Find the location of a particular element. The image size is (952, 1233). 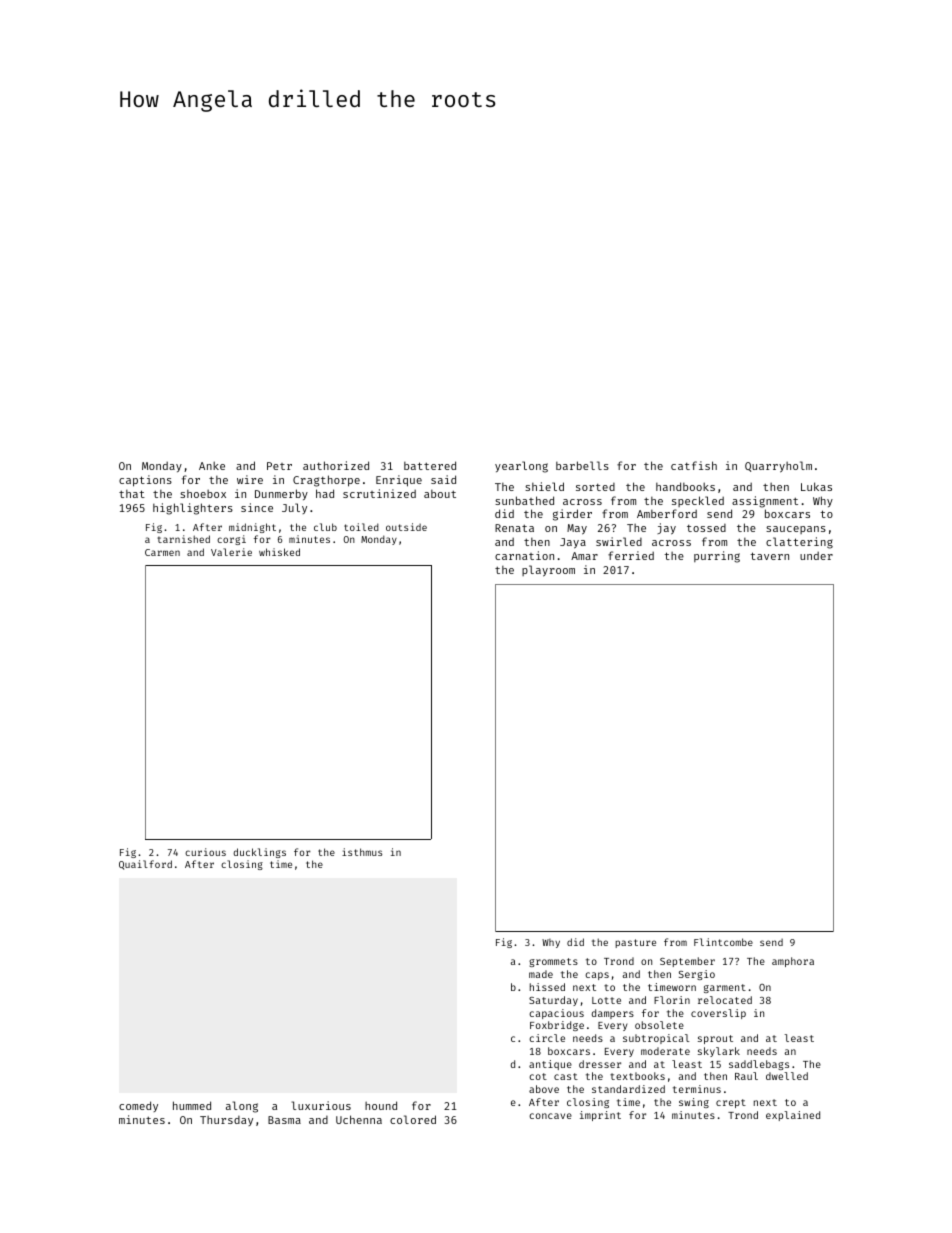

shield is located at coordinates (544, 486).
